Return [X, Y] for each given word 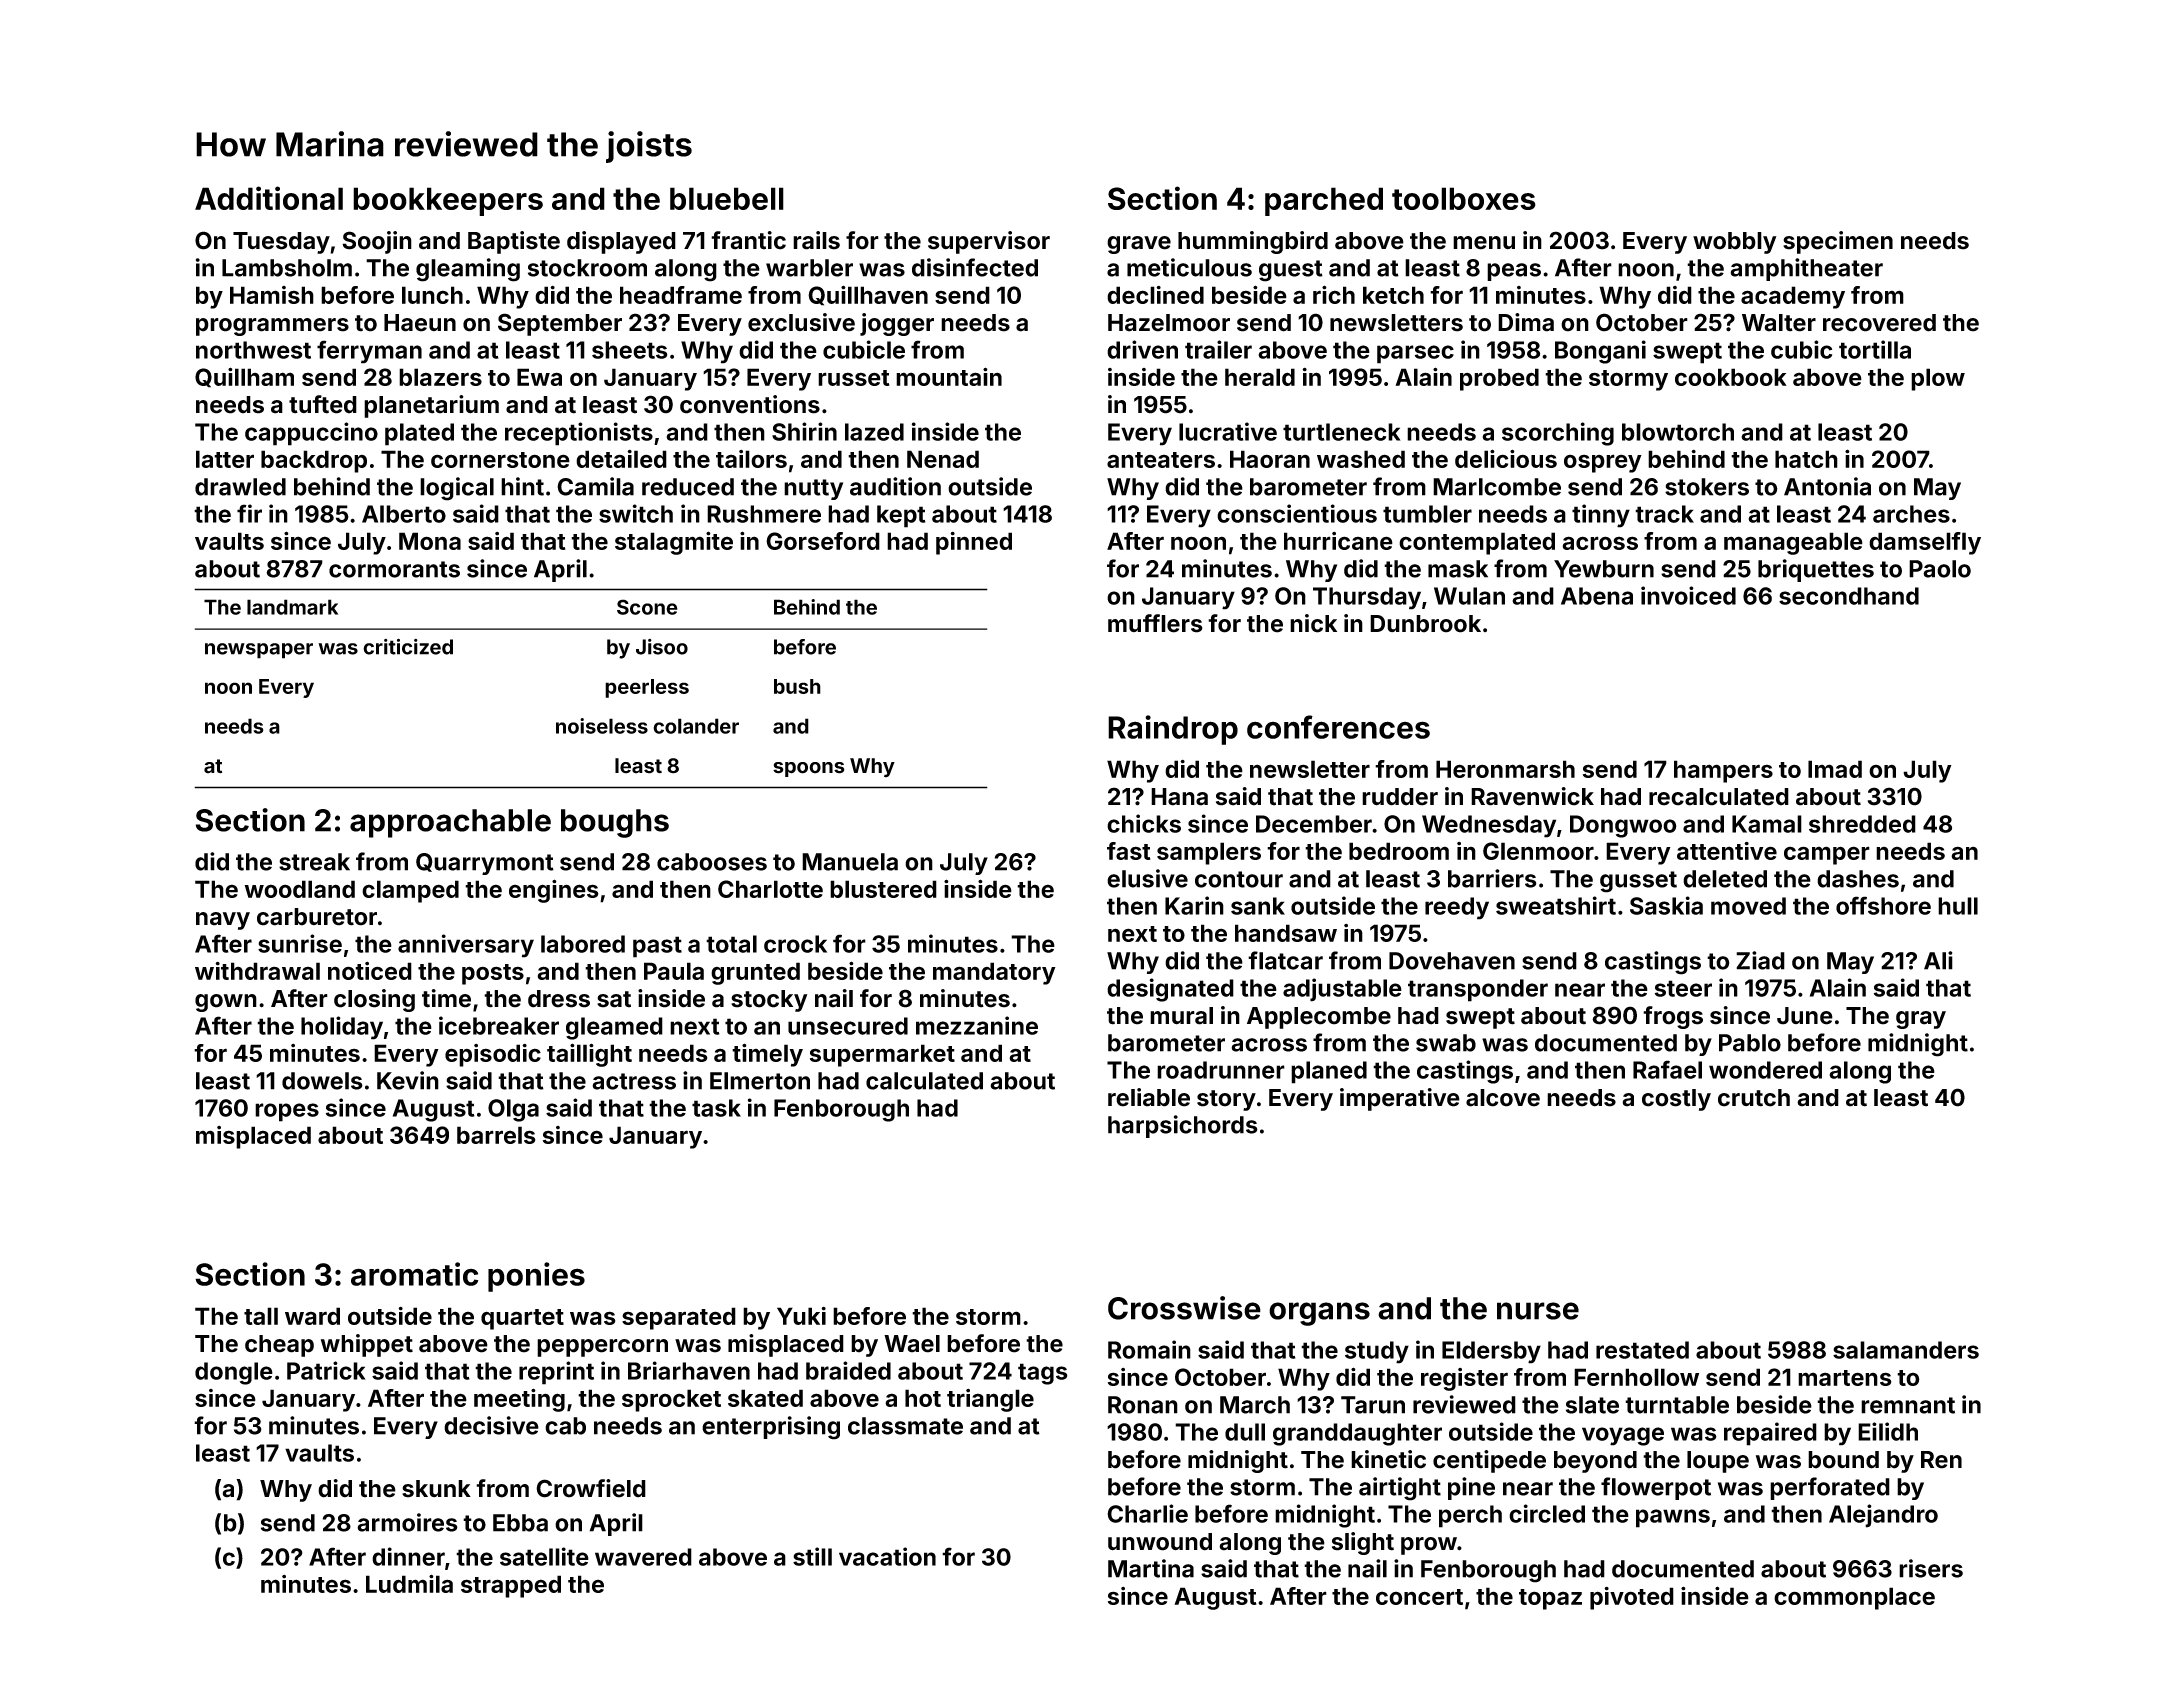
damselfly [1925, 543]
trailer [1218, 349]
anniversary [466, 946]
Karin [1194, 905]
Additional [269, 198]
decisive [491, 1425]
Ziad [1760, 960]
